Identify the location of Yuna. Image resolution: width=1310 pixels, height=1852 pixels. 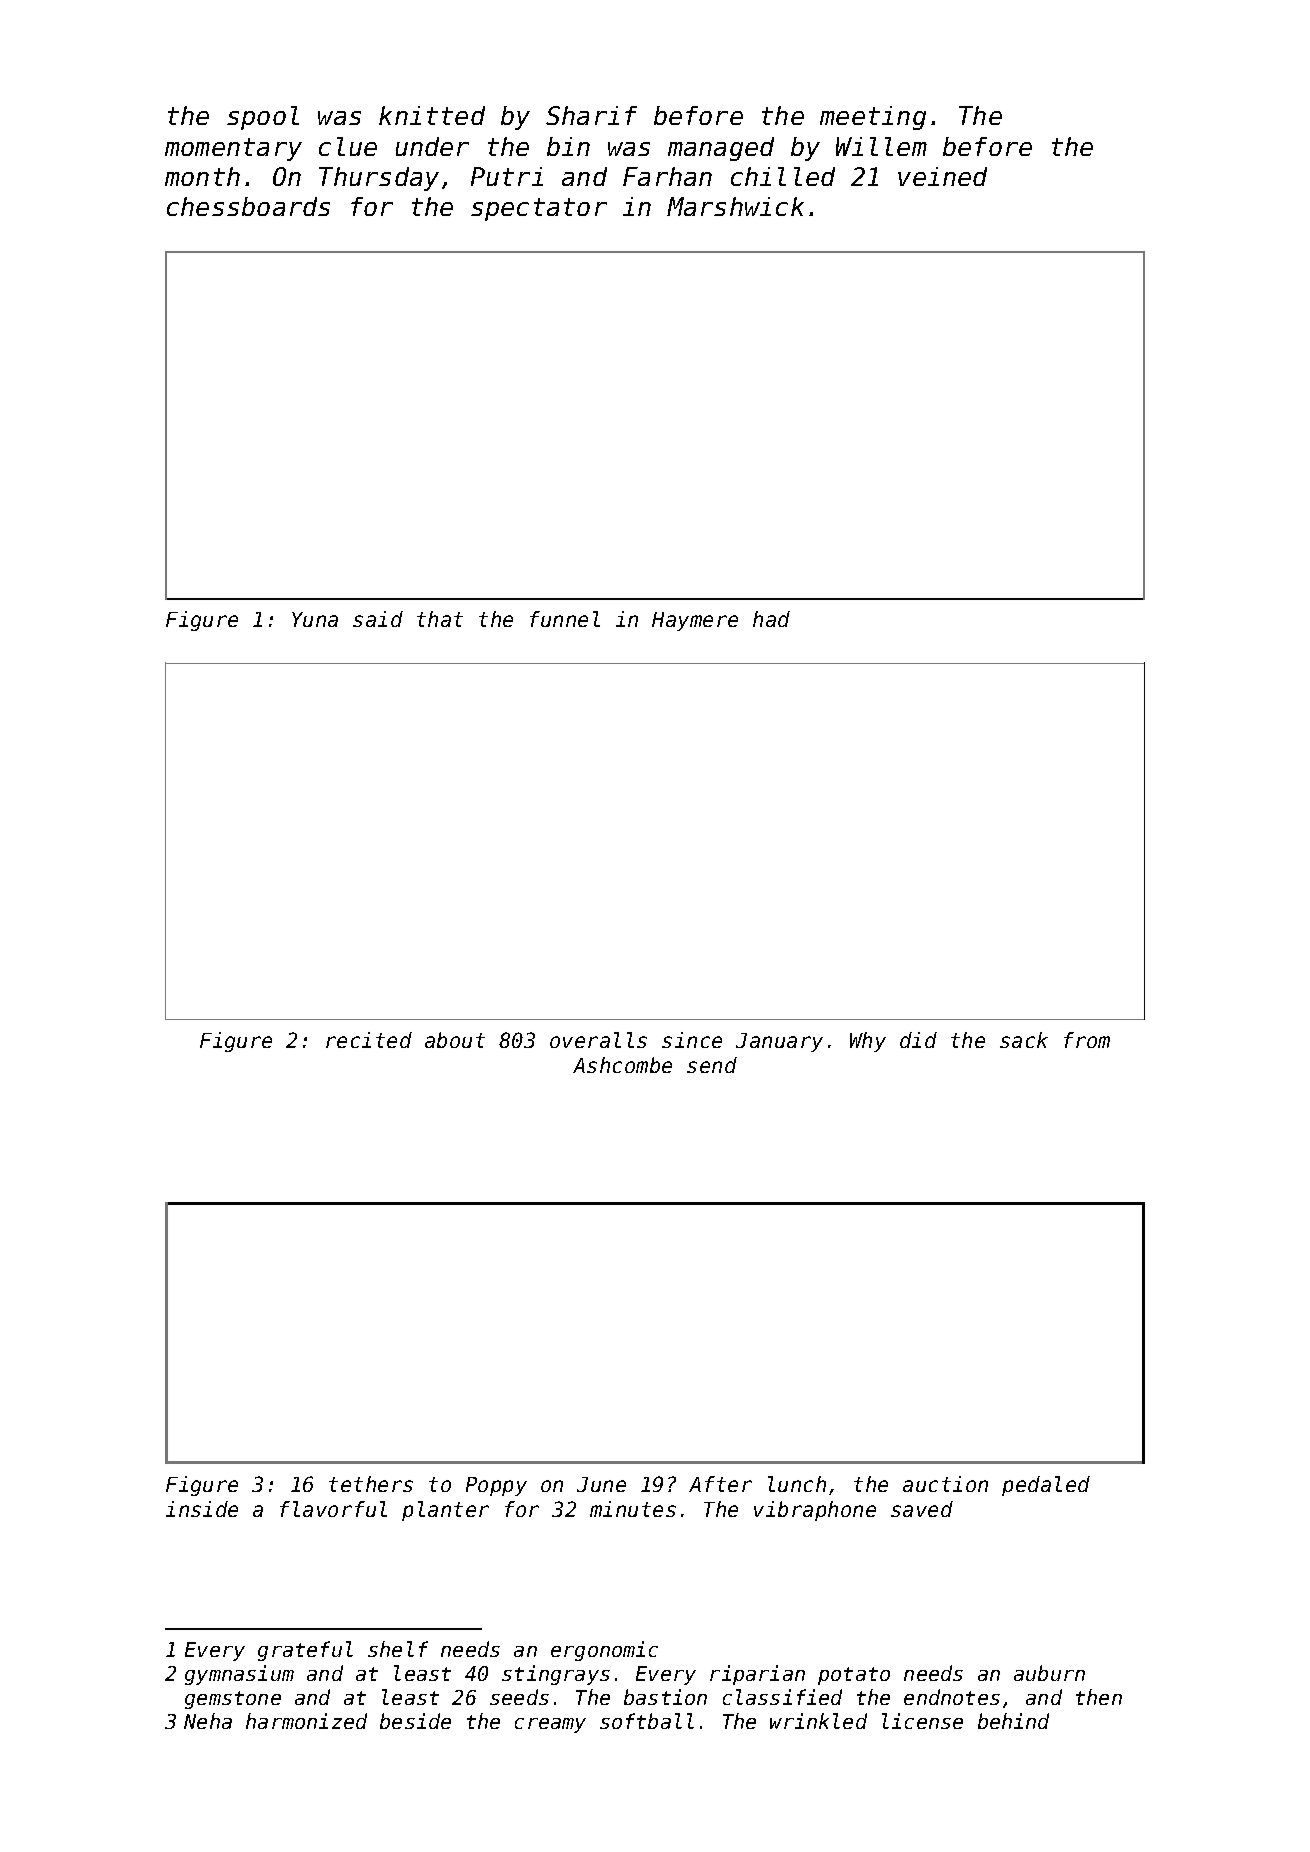
(315, 619).
